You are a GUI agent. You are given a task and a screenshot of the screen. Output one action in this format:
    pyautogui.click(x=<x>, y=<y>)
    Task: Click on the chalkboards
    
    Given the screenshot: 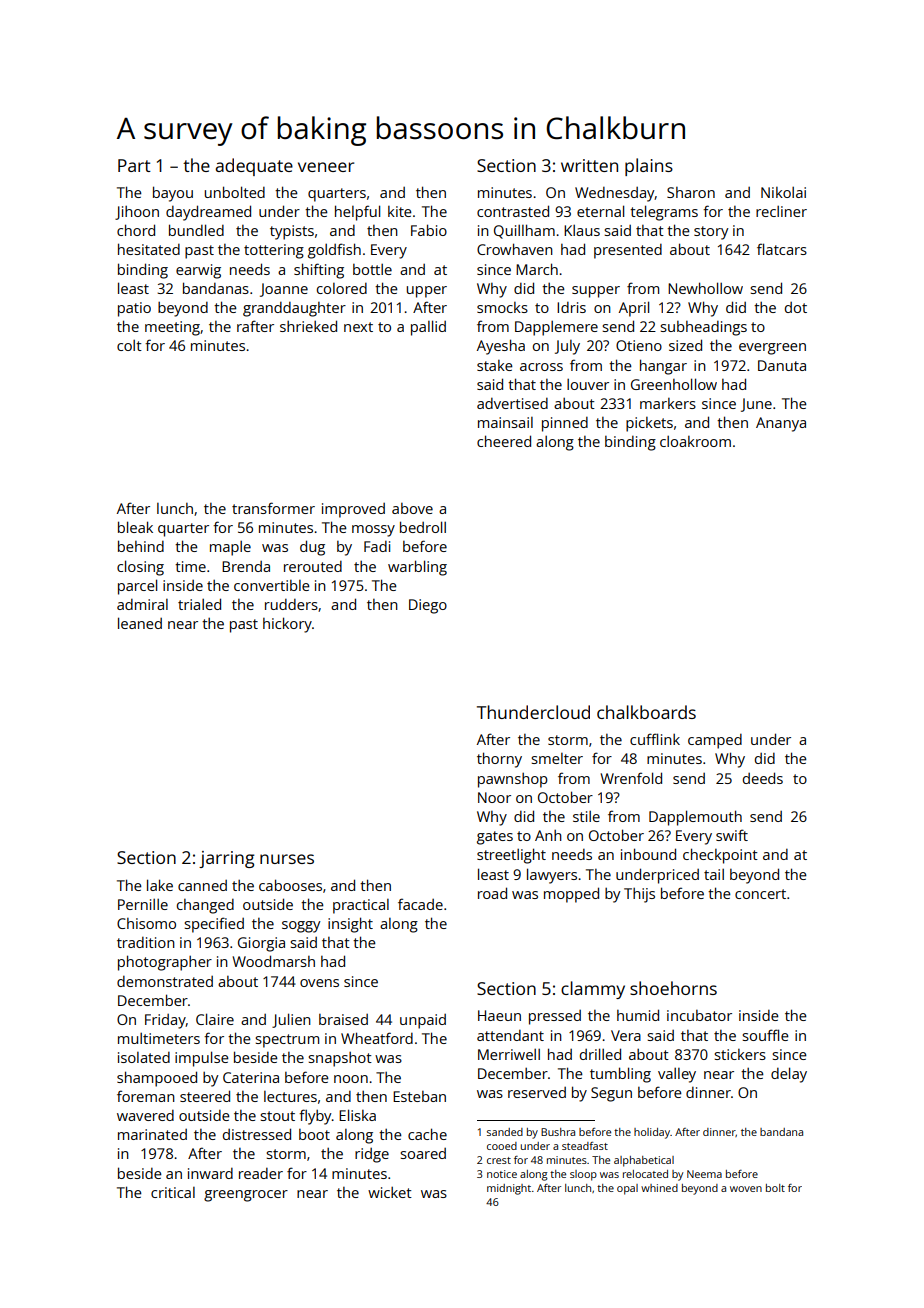 What is the action you would take?
    pyautogui.click(x=646, y=712)
